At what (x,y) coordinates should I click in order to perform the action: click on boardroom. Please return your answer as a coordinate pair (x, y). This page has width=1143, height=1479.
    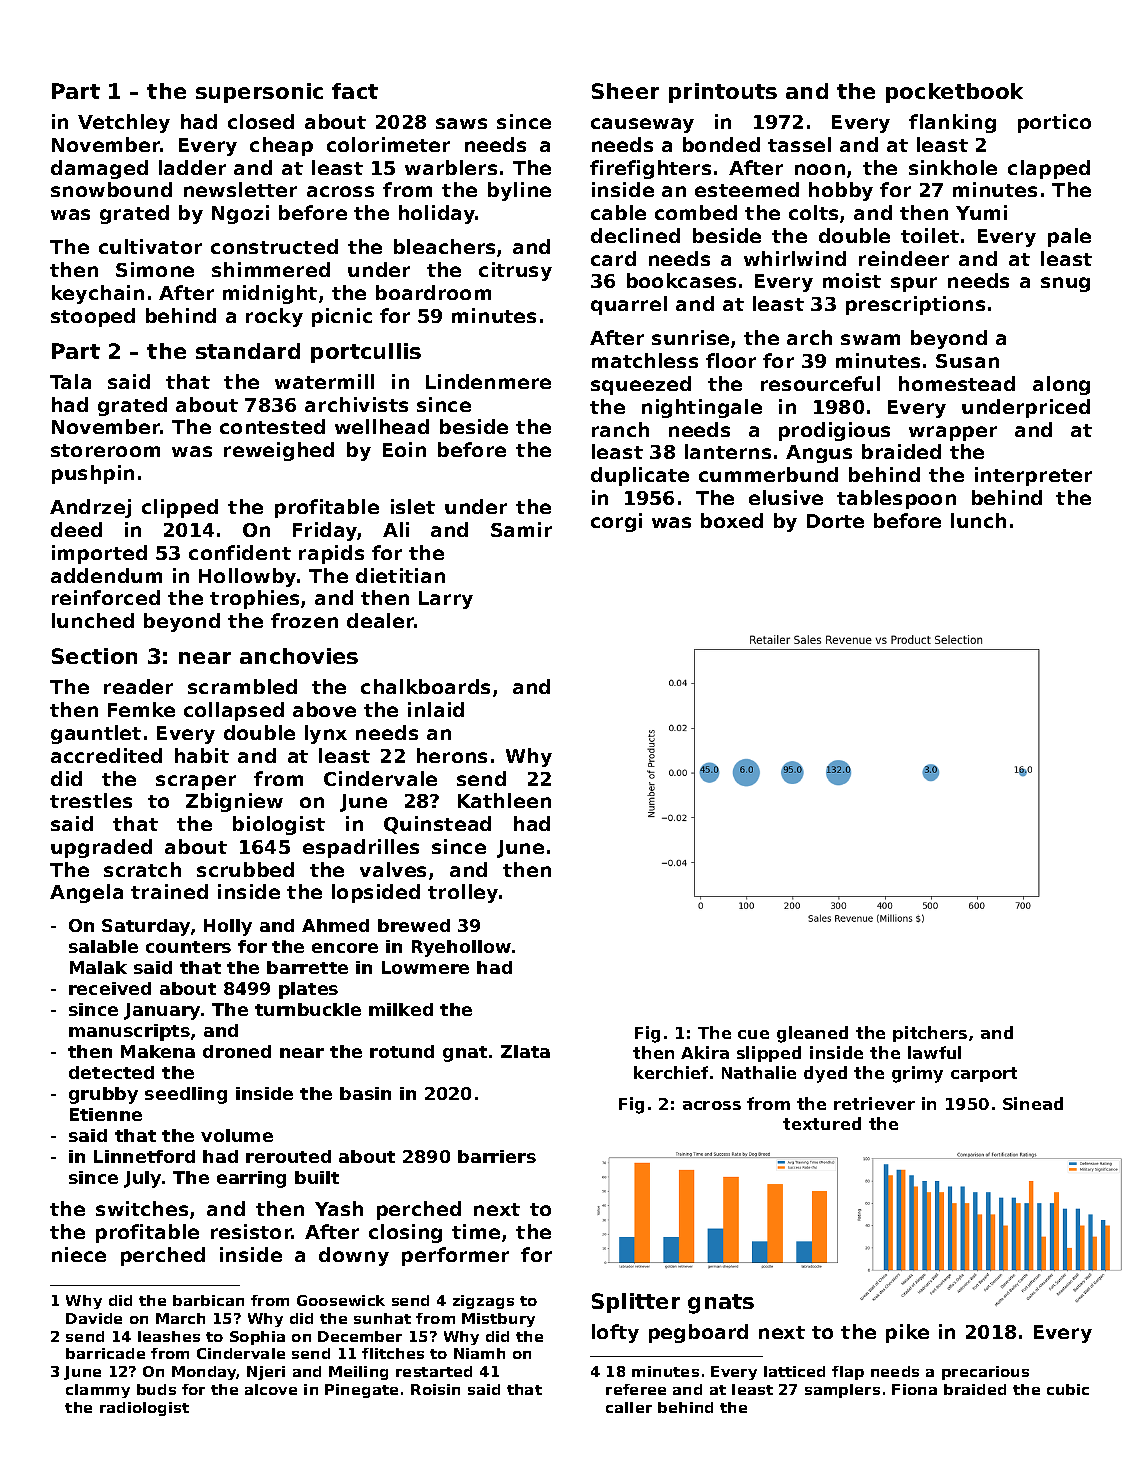
    Looking at the image, I should click on (433, 292).
